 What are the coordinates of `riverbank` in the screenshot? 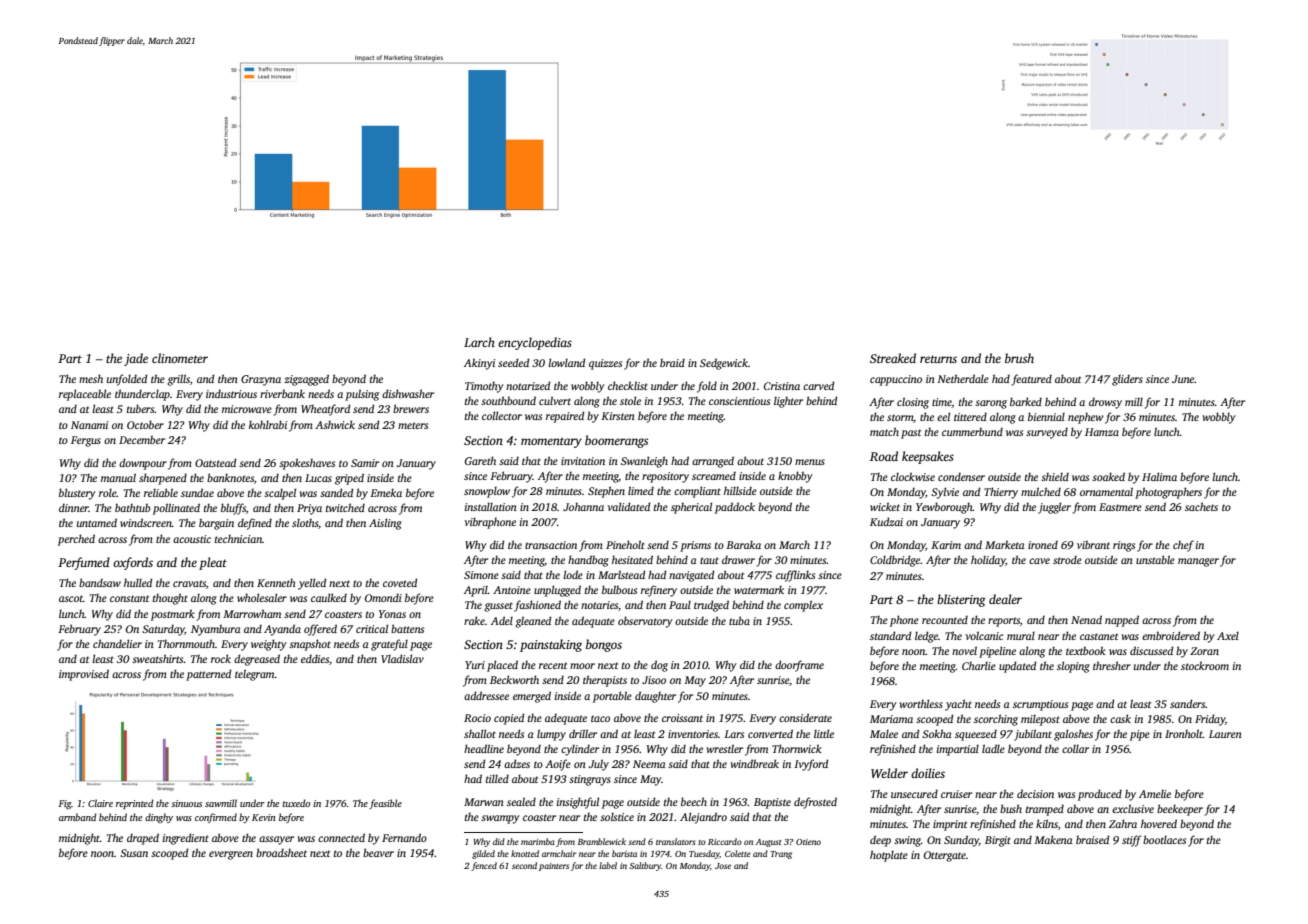 It's located at (282, 393).
